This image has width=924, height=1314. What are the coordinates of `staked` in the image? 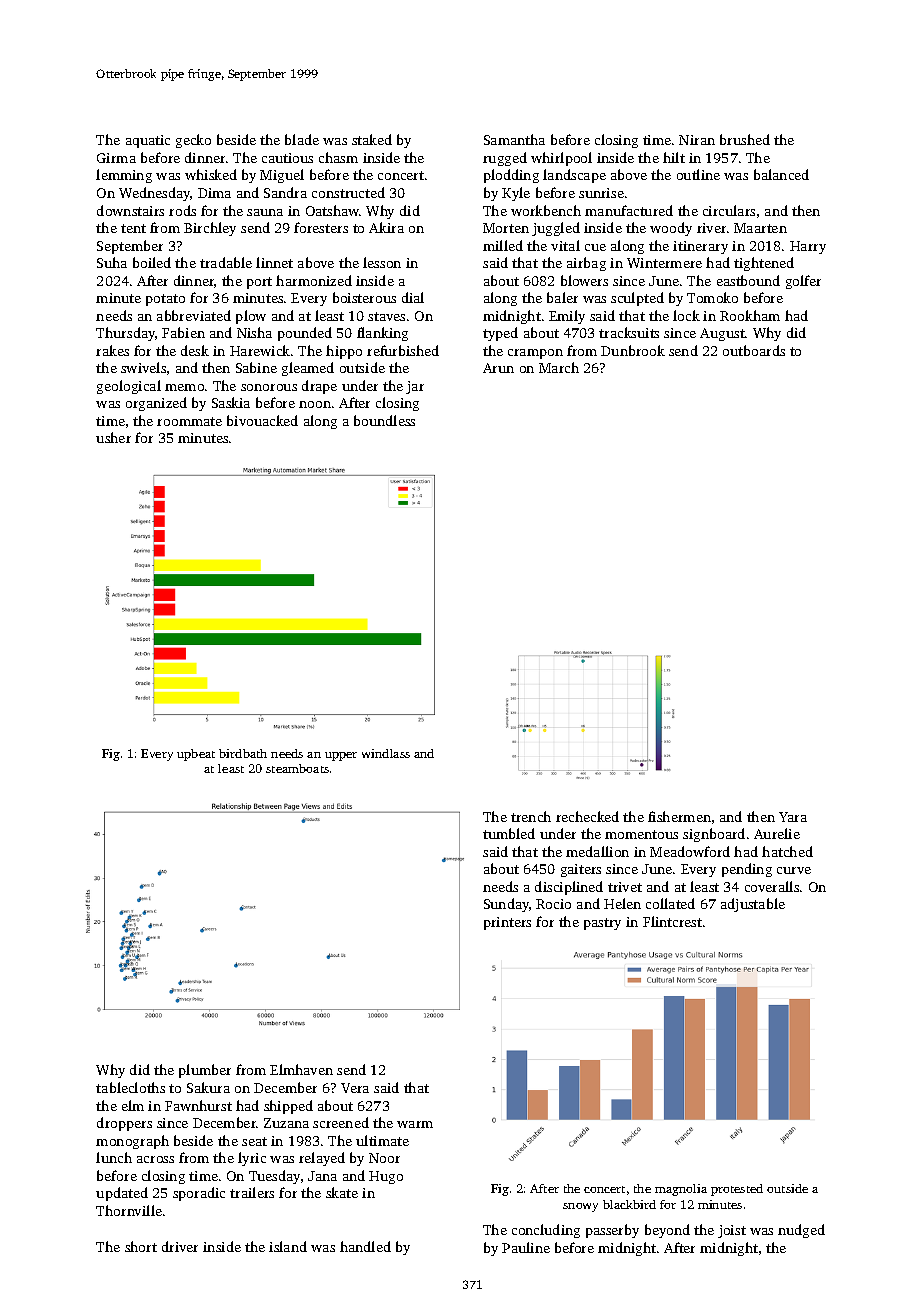 It's located at (372, 139).
